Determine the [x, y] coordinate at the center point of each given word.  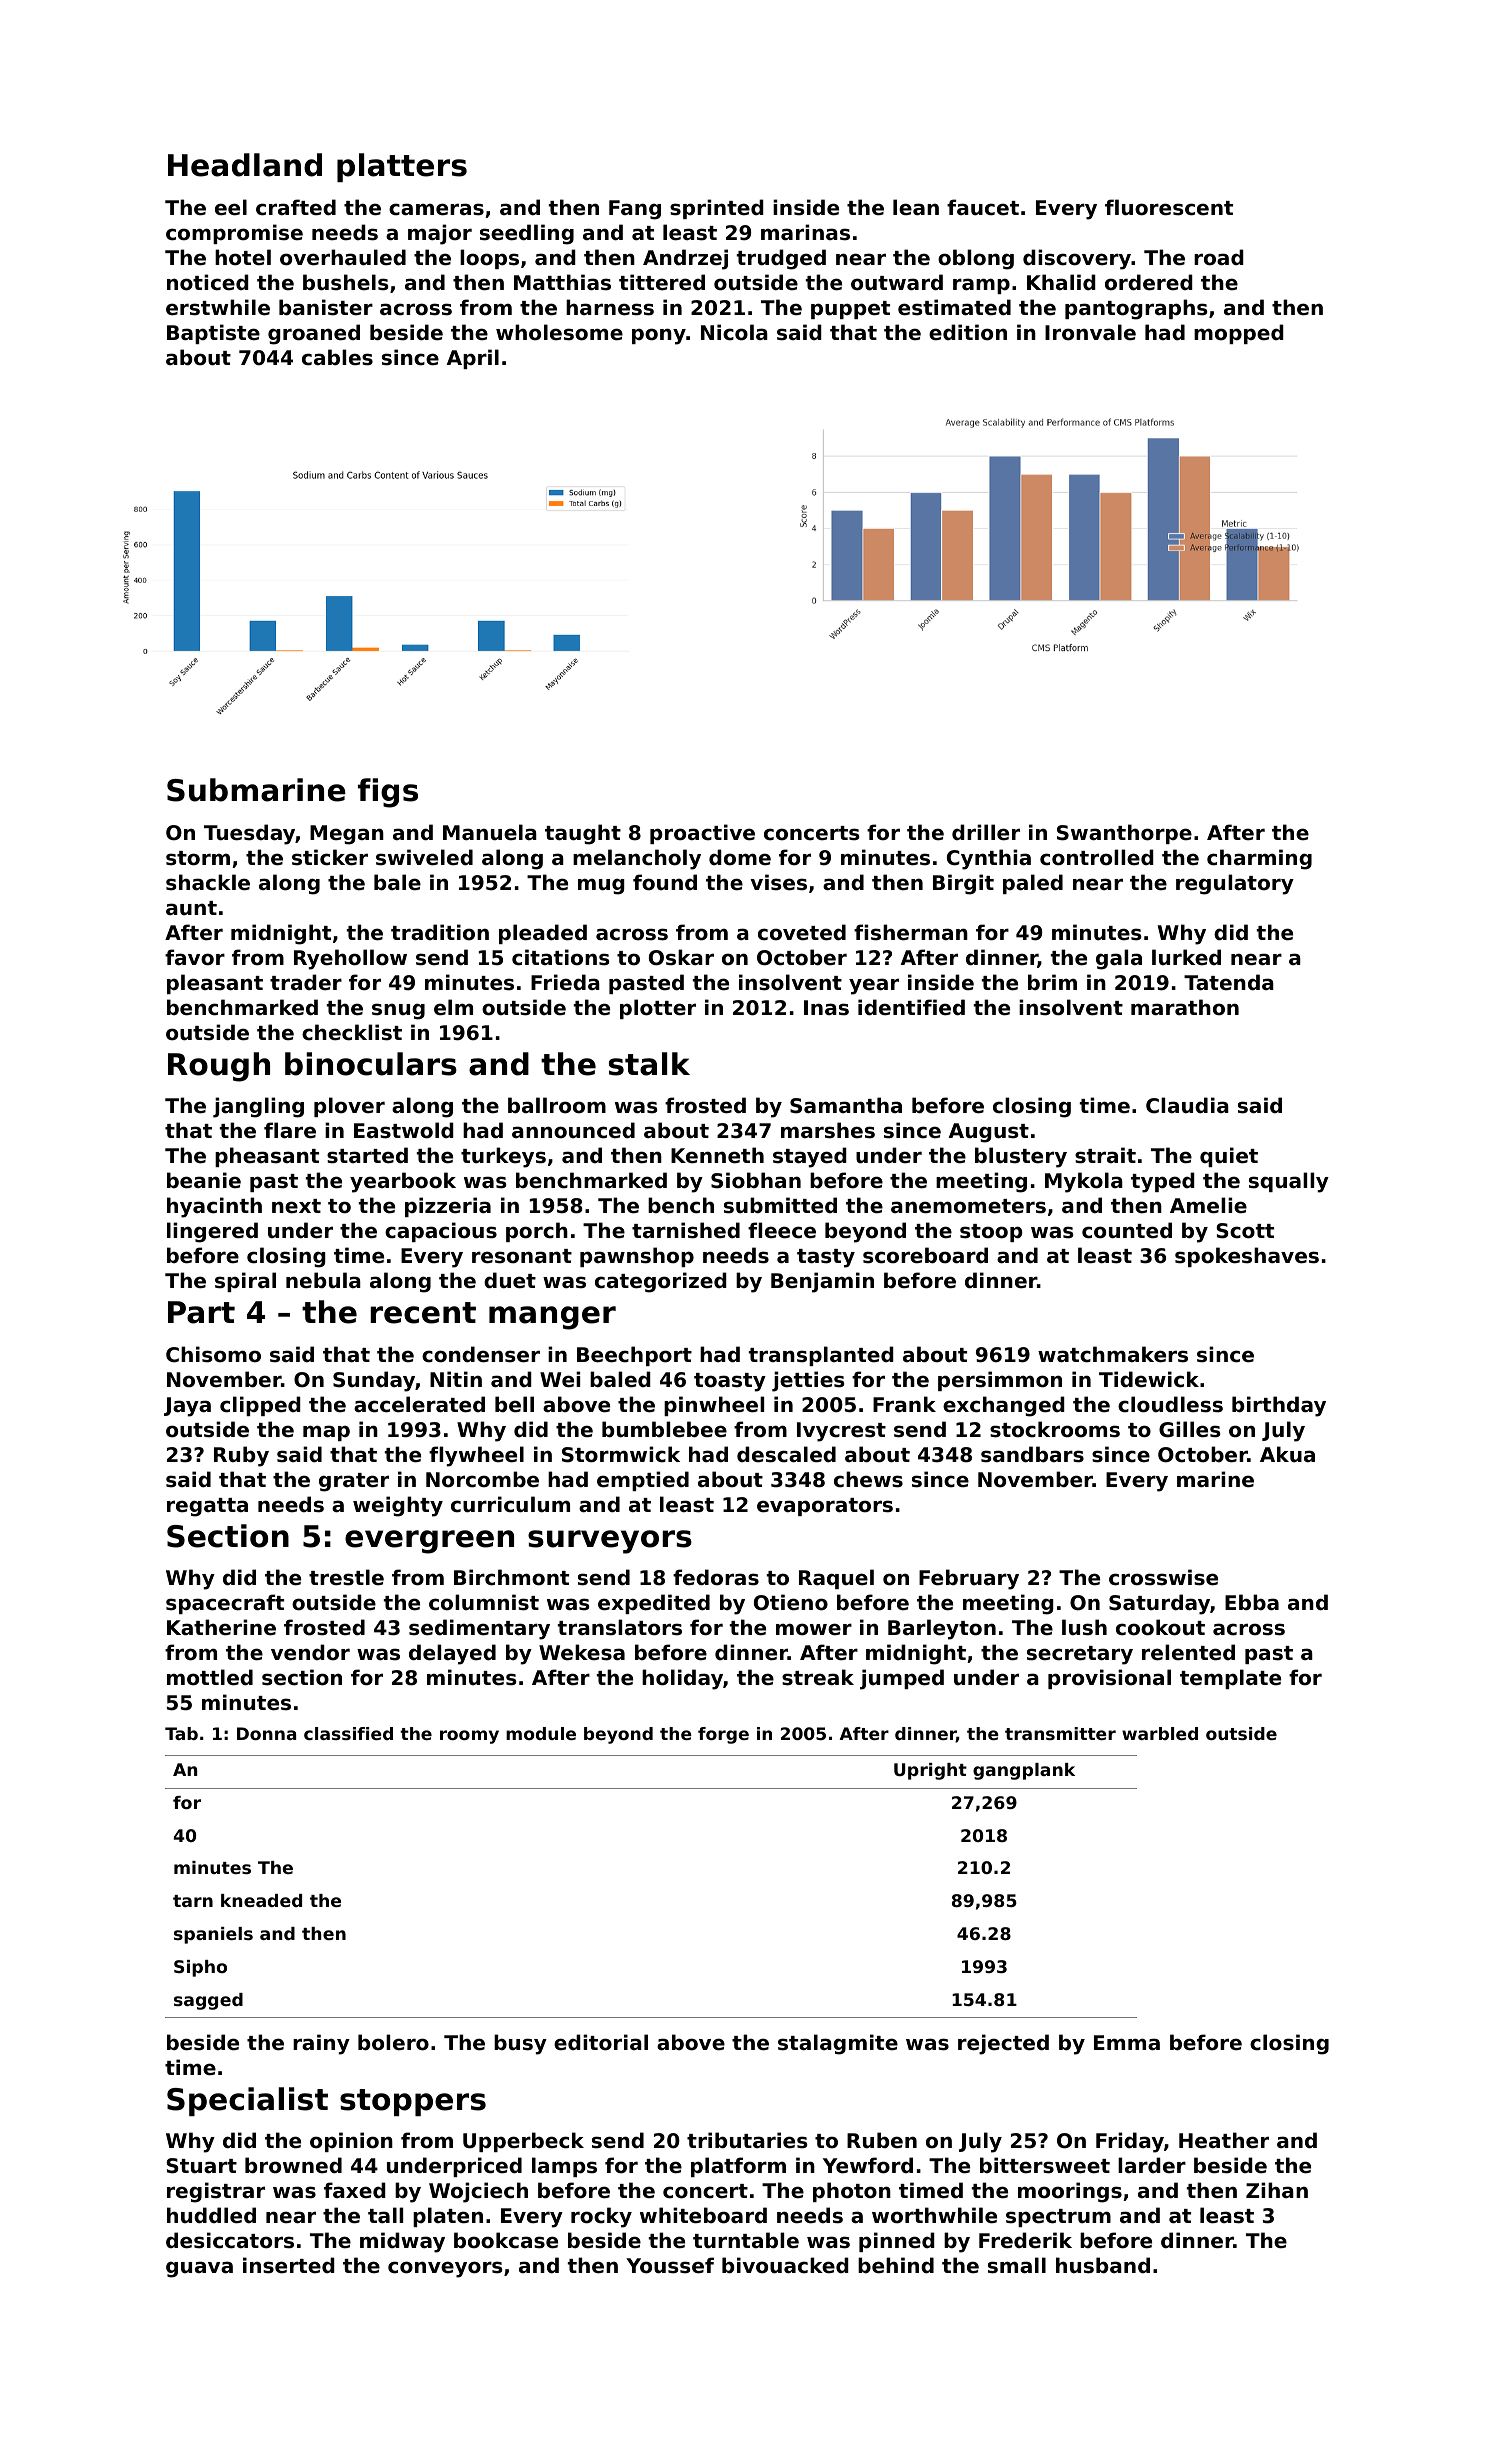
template [1230, 1679]
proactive [702, 834]
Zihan [1277, 2190]
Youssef [670, 2265]
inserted [289, 2265]
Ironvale [1090, 332]
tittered [662, 282]
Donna [266, 1733]
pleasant [215, 984]
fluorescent [1169, 207]
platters [402, 167]
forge [723, 1735]
